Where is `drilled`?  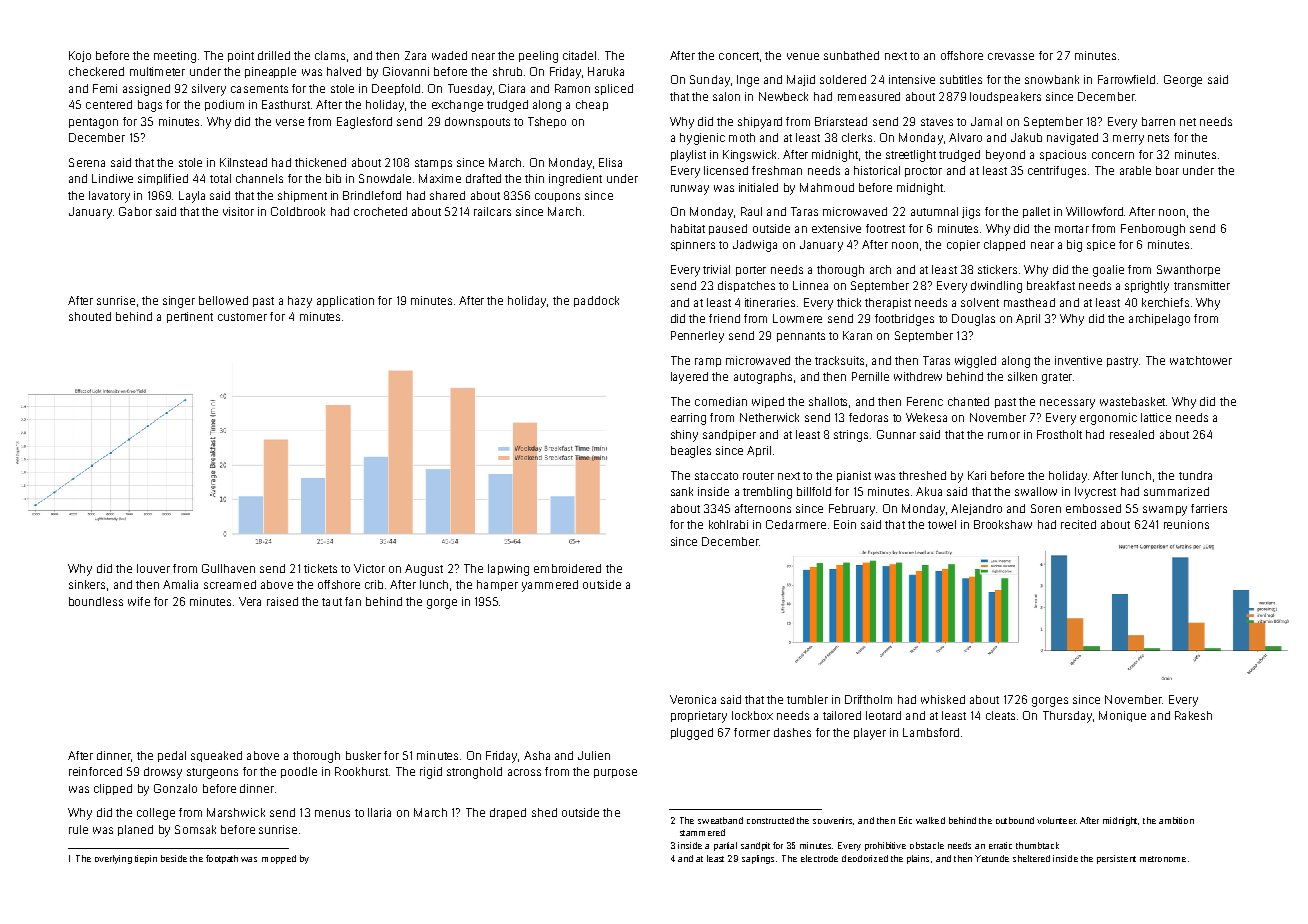 drilled is located at coordinates (274, 55).
